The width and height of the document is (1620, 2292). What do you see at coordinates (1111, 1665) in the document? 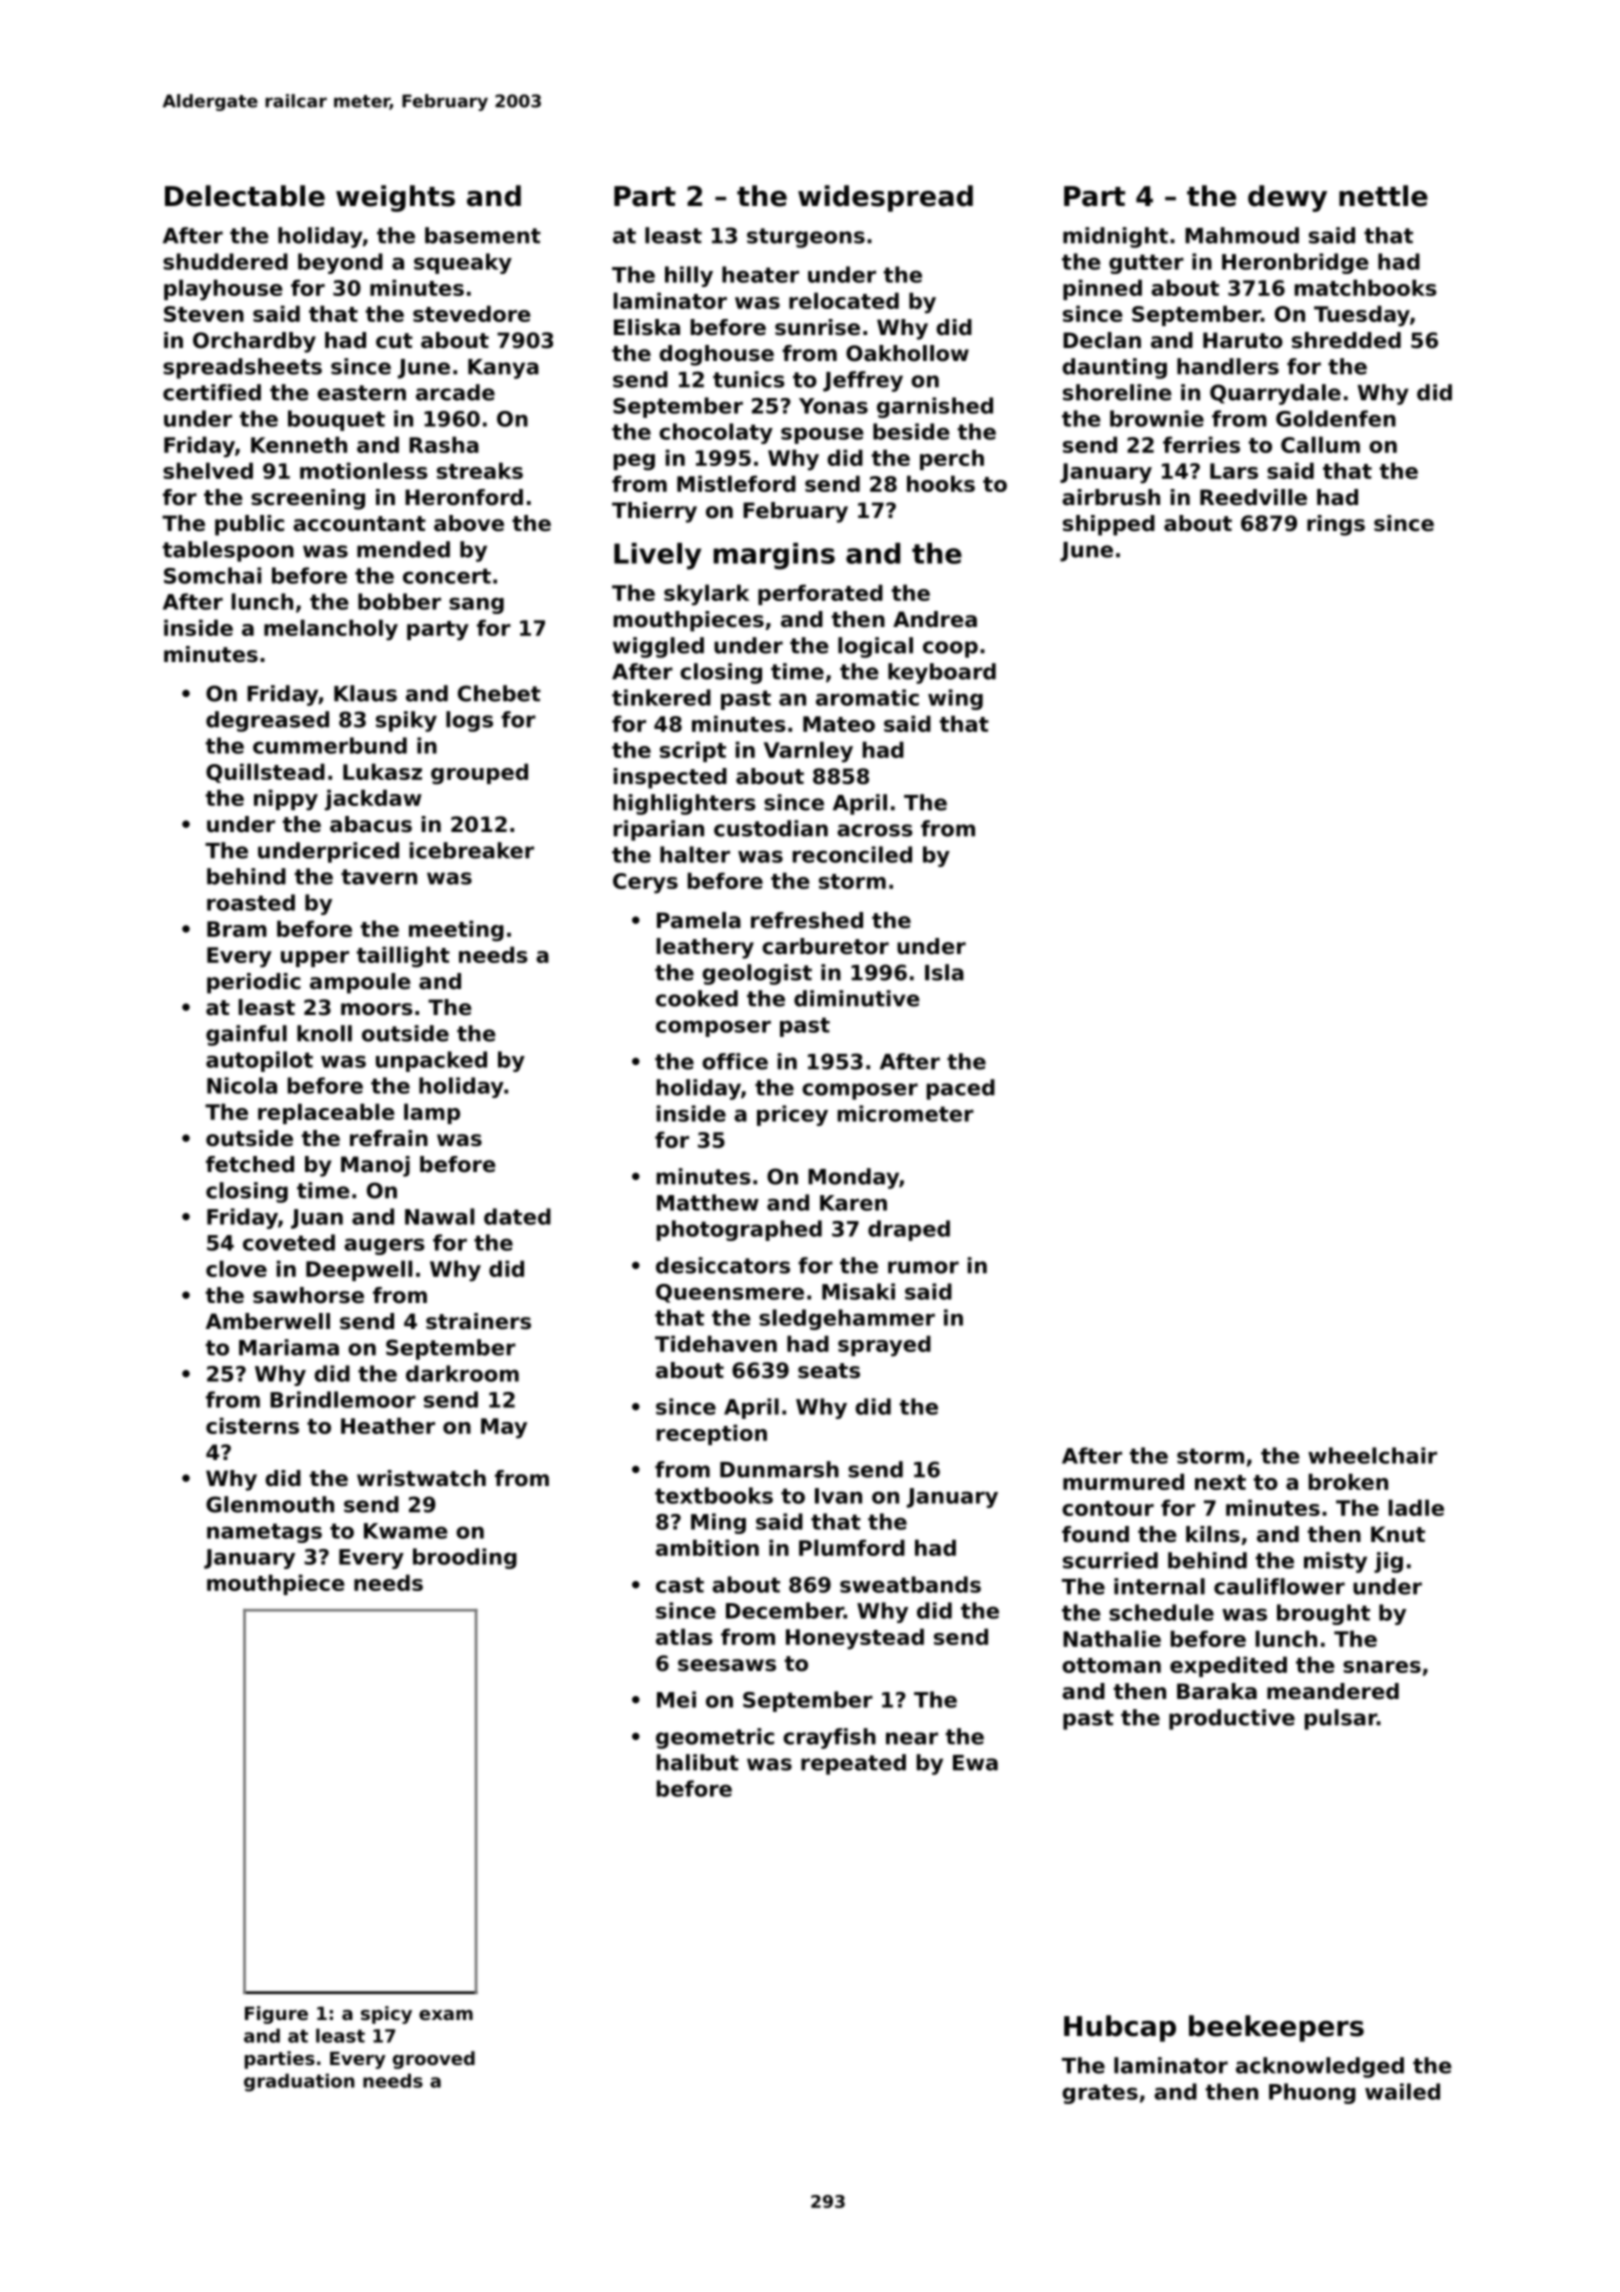
I see `ottoman` at bounding box center [1111, 1665].
